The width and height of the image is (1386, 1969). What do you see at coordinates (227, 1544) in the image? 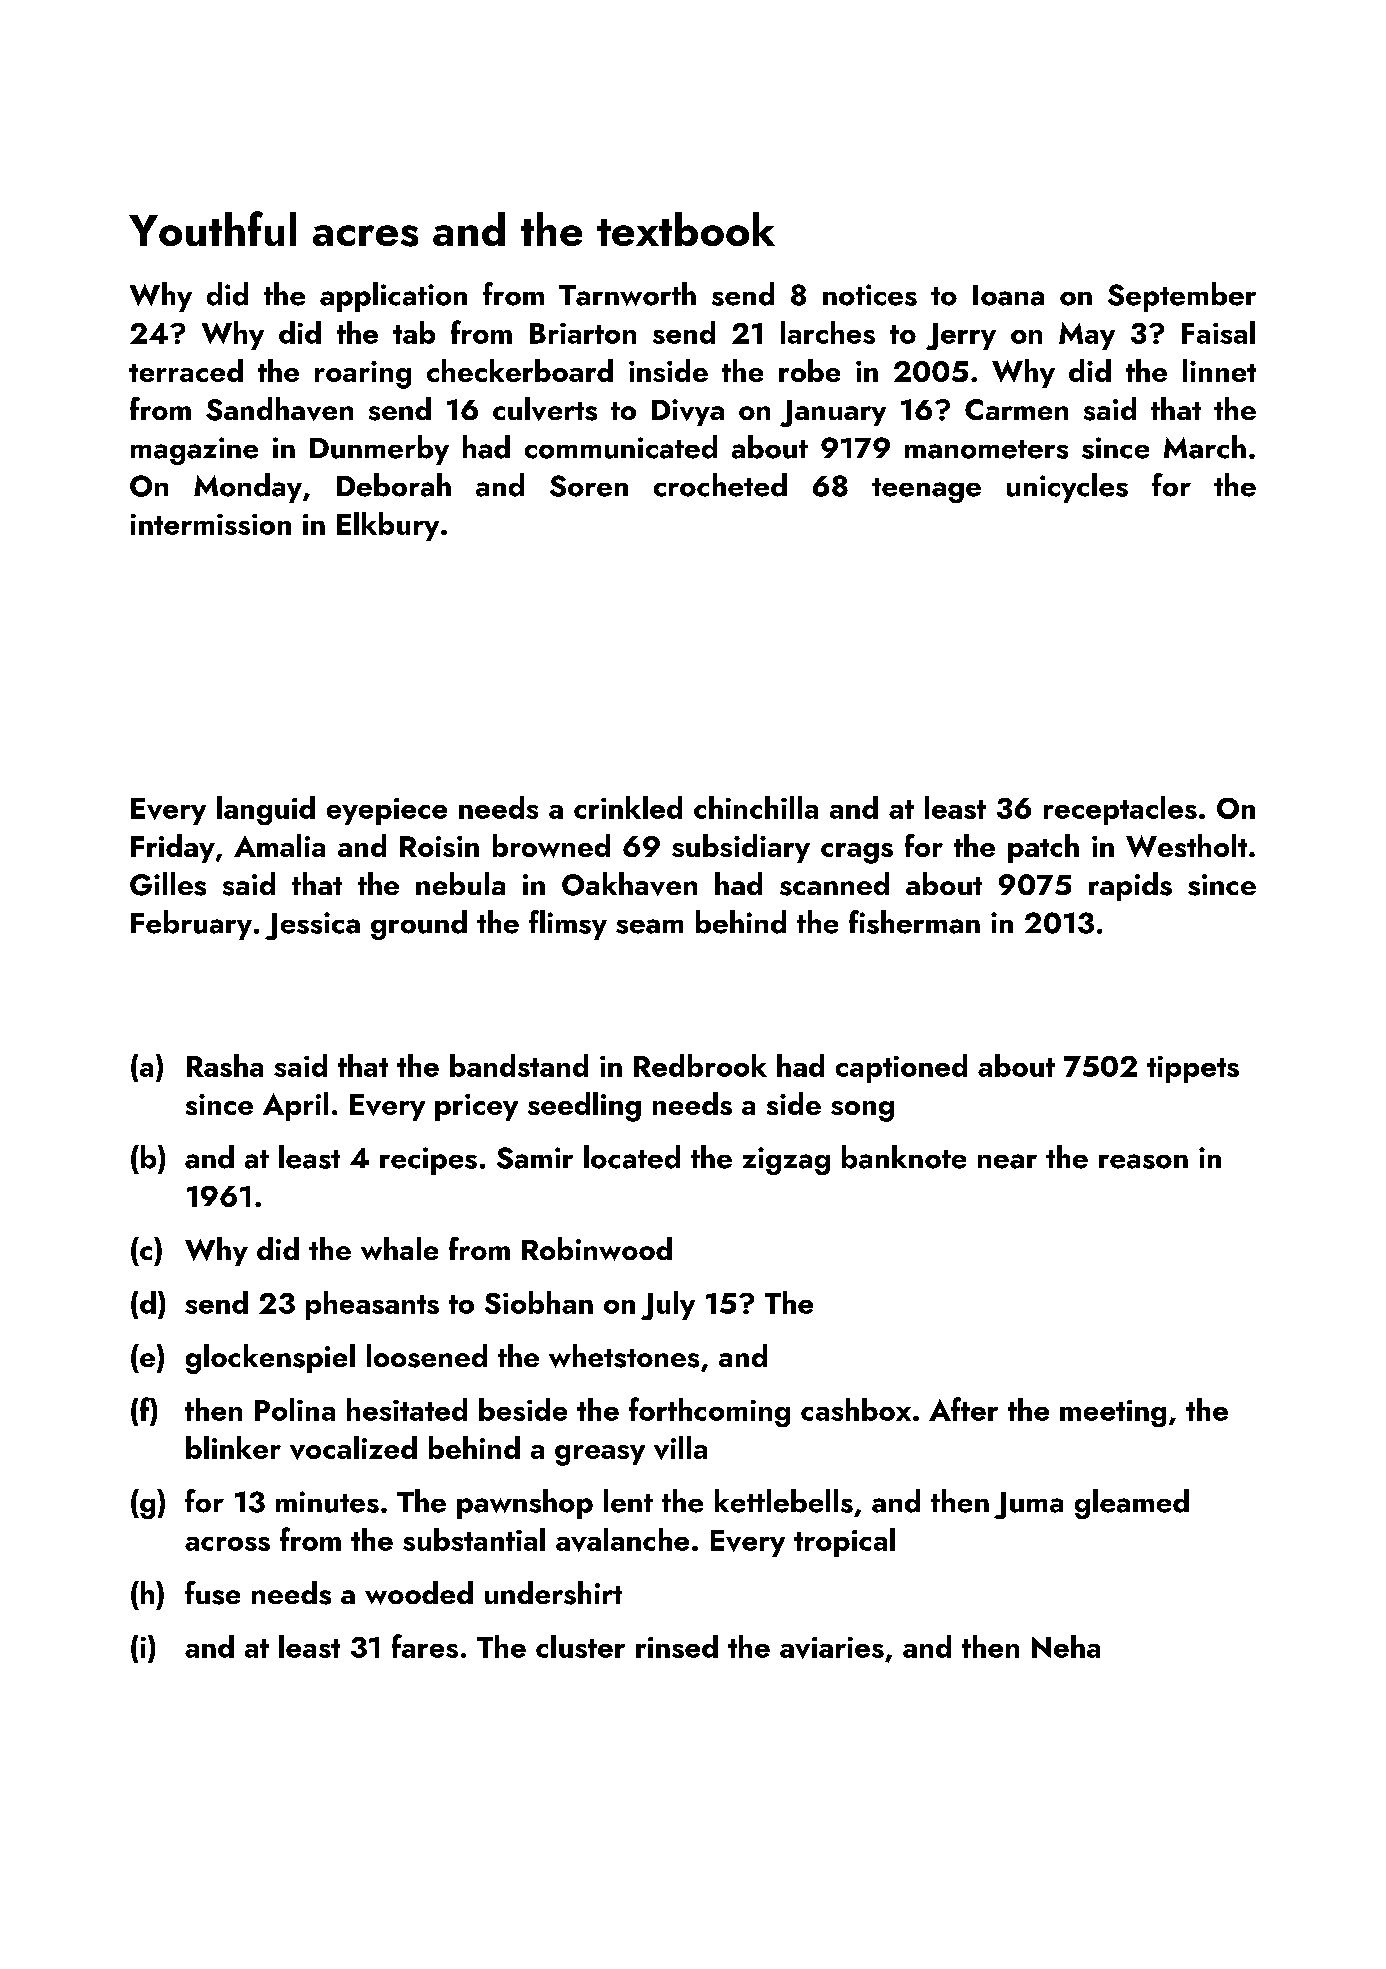
I see `across` at bounding box center [227, 1544].
